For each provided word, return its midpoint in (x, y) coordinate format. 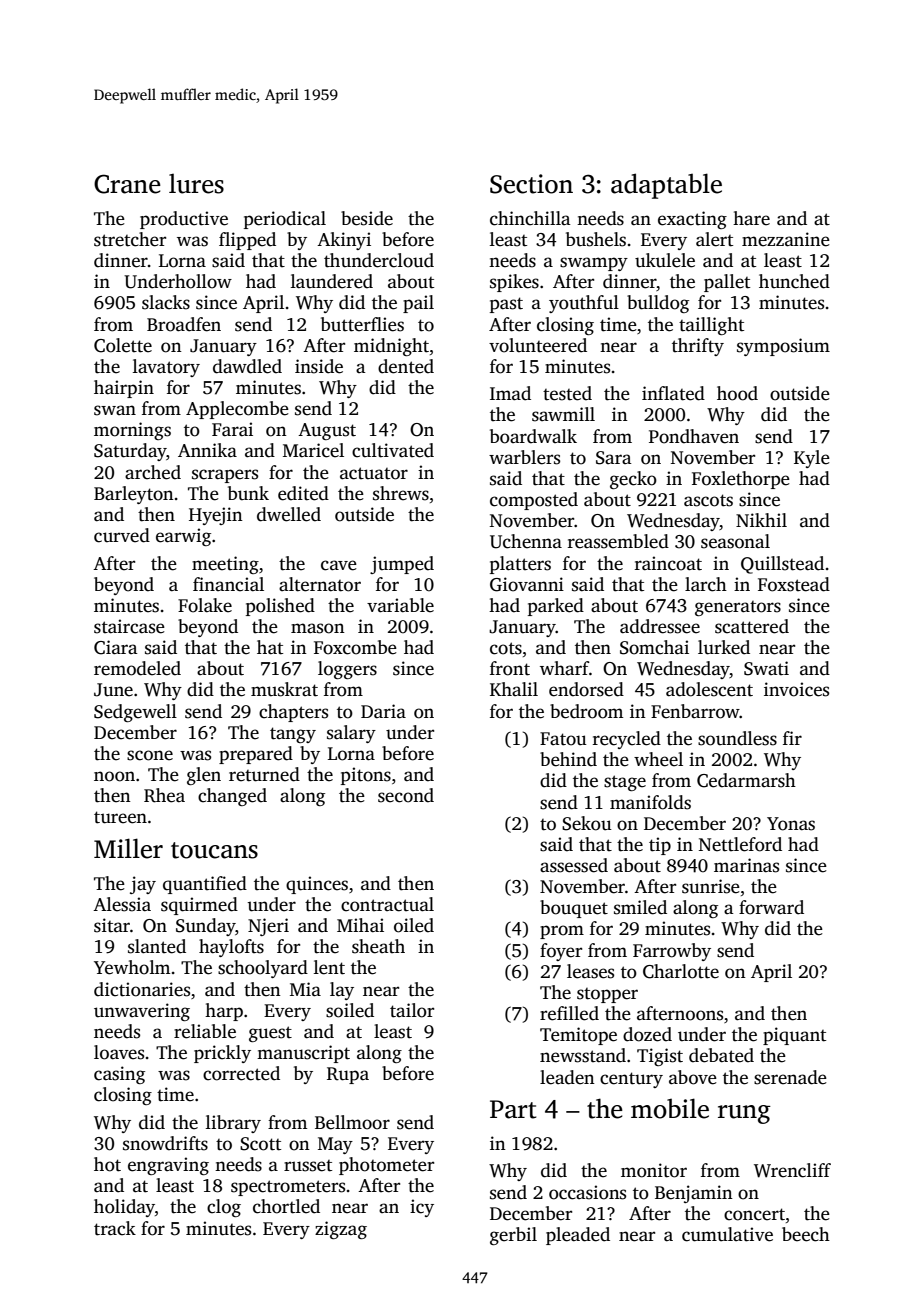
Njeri (268, 927)
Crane (127, 184)
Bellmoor (352, 1122)
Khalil (514, 689)
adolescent (709, 689)
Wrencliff (792, 1170)
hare (751, 218)
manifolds (650, 802)
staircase (129, 626)
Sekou (587, 823)
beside (367, 218)
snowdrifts (165, 1143)
